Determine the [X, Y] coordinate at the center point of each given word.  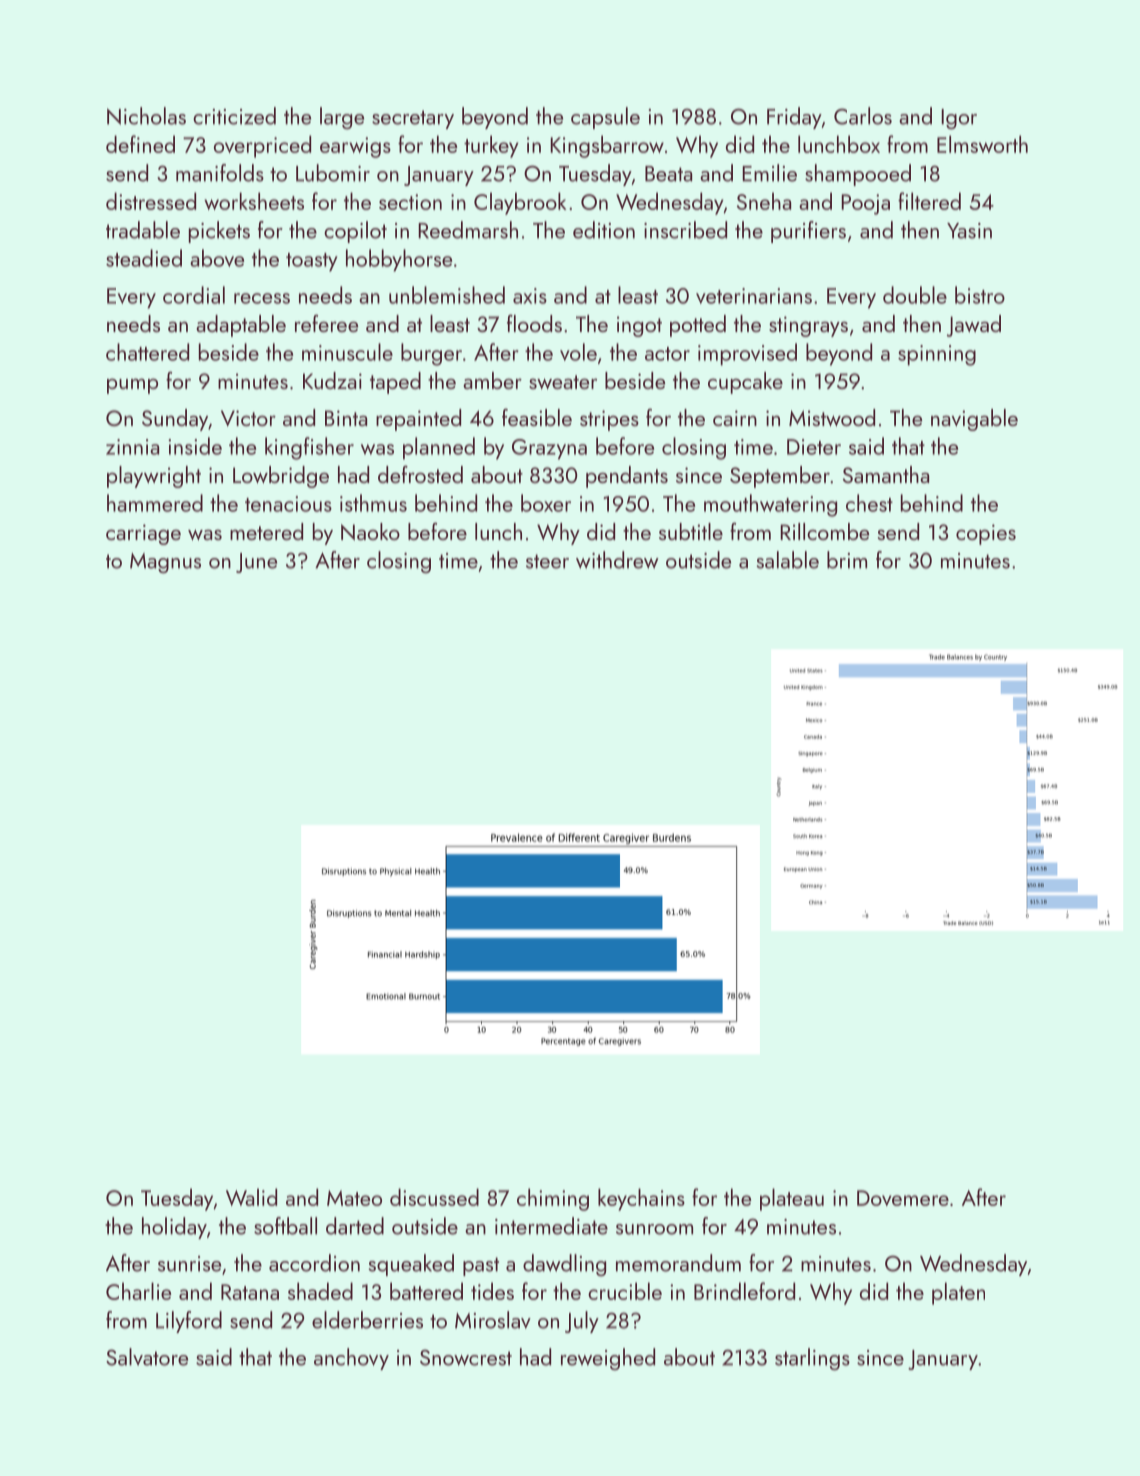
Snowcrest [466, 1357]
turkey [491, 146]
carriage [143, 534]
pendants [627, 477]
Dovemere [903, 1198]
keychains [641, 1199]
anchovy [351, 1359]
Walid [251, 1197]
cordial [194, 295]
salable [788, 560]
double [915, 295]
